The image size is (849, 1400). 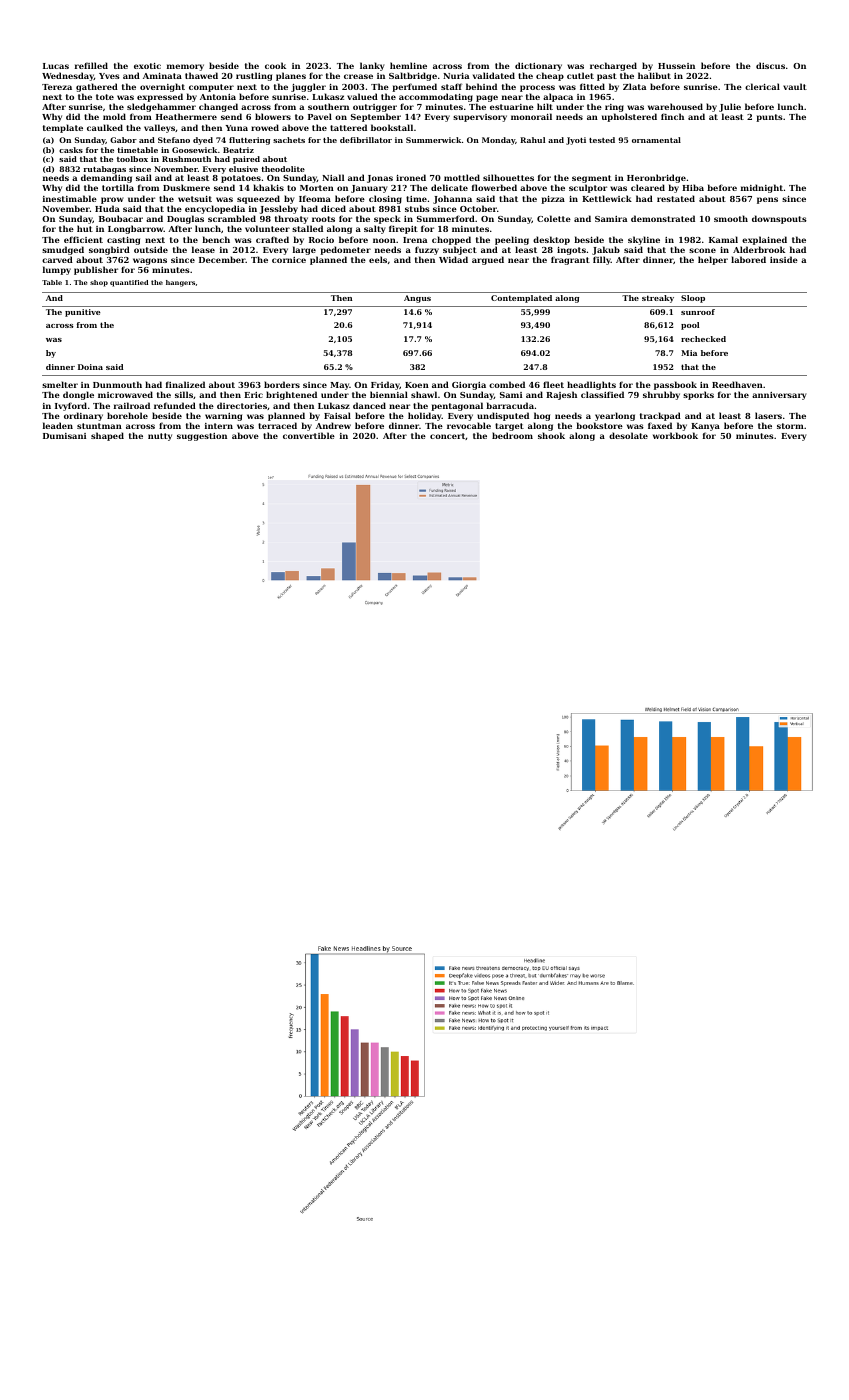 I want to click on validated, so click(x=494, y=75).
